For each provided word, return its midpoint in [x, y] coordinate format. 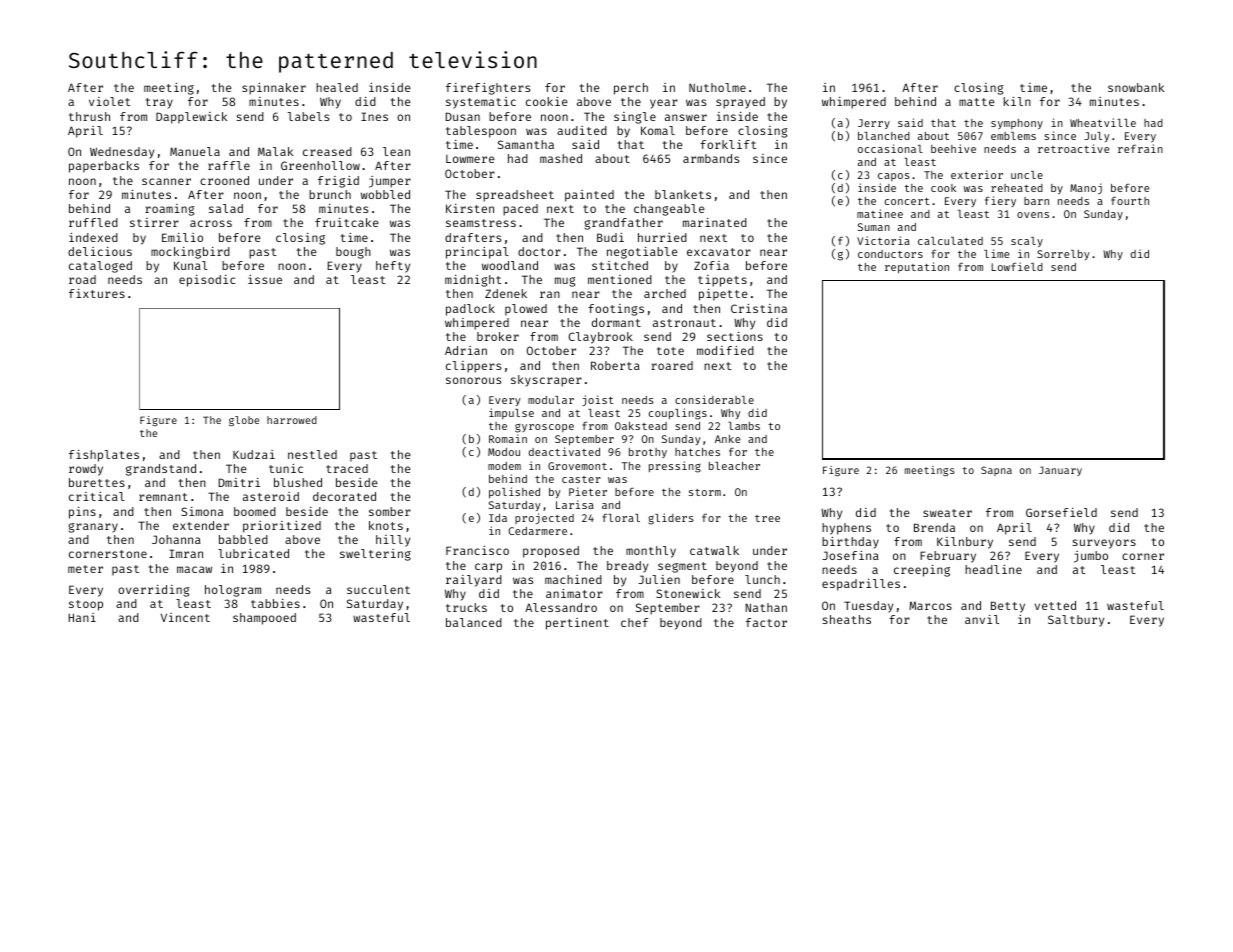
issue [265, 279]
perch [631, 89]
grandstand [161, 470]
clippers [473, 367]
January [1060, 471]
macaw [194, 569]
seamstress [481, 223]
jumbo [1091, 557]
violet [110, 101]
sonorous [473, 380]
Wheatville [1103, 122]
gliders [671, 519]
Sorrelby [1063, 255]
